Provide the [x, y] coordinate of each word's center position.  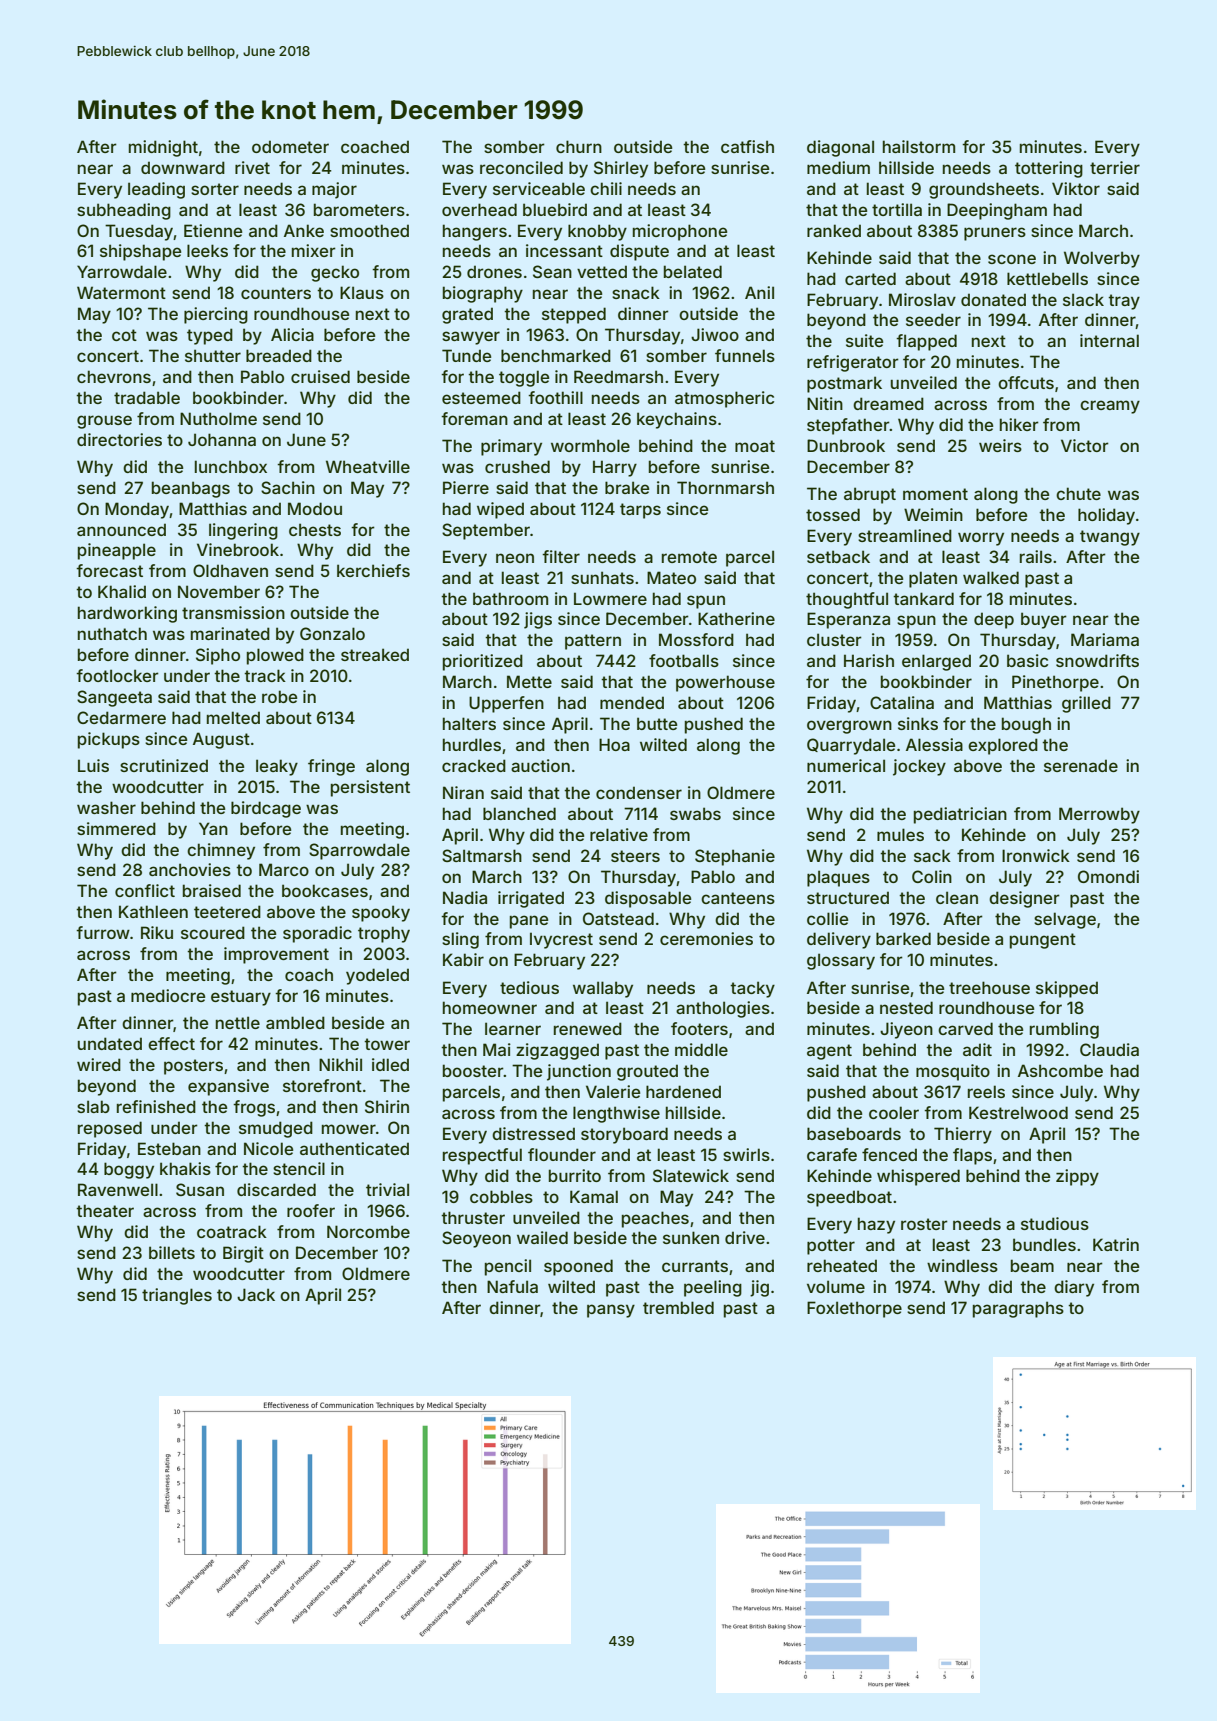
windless [962, 1265]
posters [193, 1067]
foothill [555, 397]
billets [172, 1252]
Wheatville [368, 466]
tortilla [897, 209]
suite [864, 340]
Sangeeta [114, 698]
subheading [124, 211]
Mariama [1105, 639]
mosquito [953, 1072]
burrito [575, 1175]
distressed [533, 1133]
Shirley [621, 169]
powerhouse [725, 683]
